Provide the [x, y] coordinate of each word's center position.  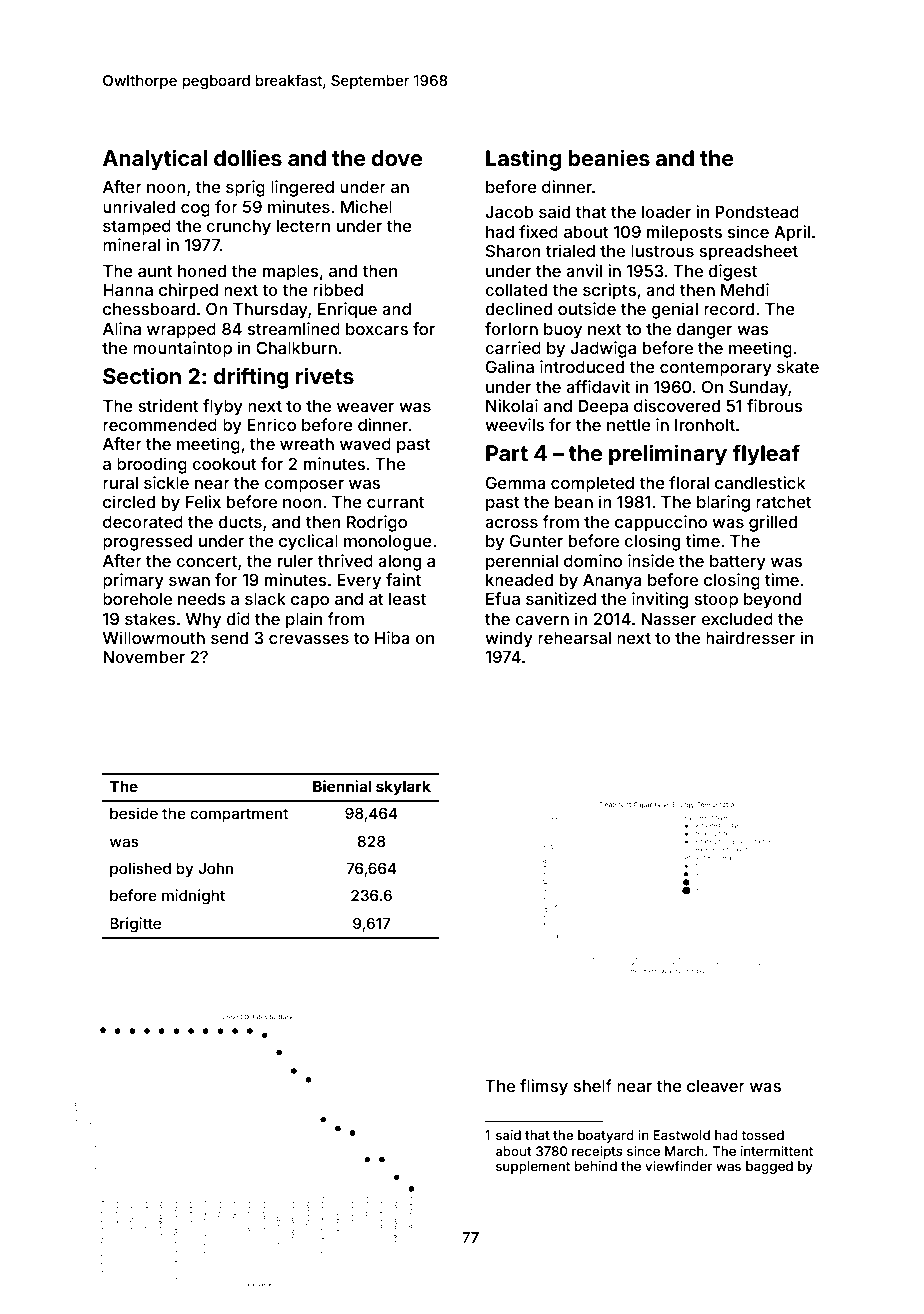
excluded [737, 619]
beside [134, 813]
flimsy [544, 1087]
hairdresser [750, 637]
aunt [155, 271]
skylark [403, 788]
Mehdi [745, 289]
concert [206, 561]
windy [509, 639]
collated [516, 290]
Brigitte [135, 925]
